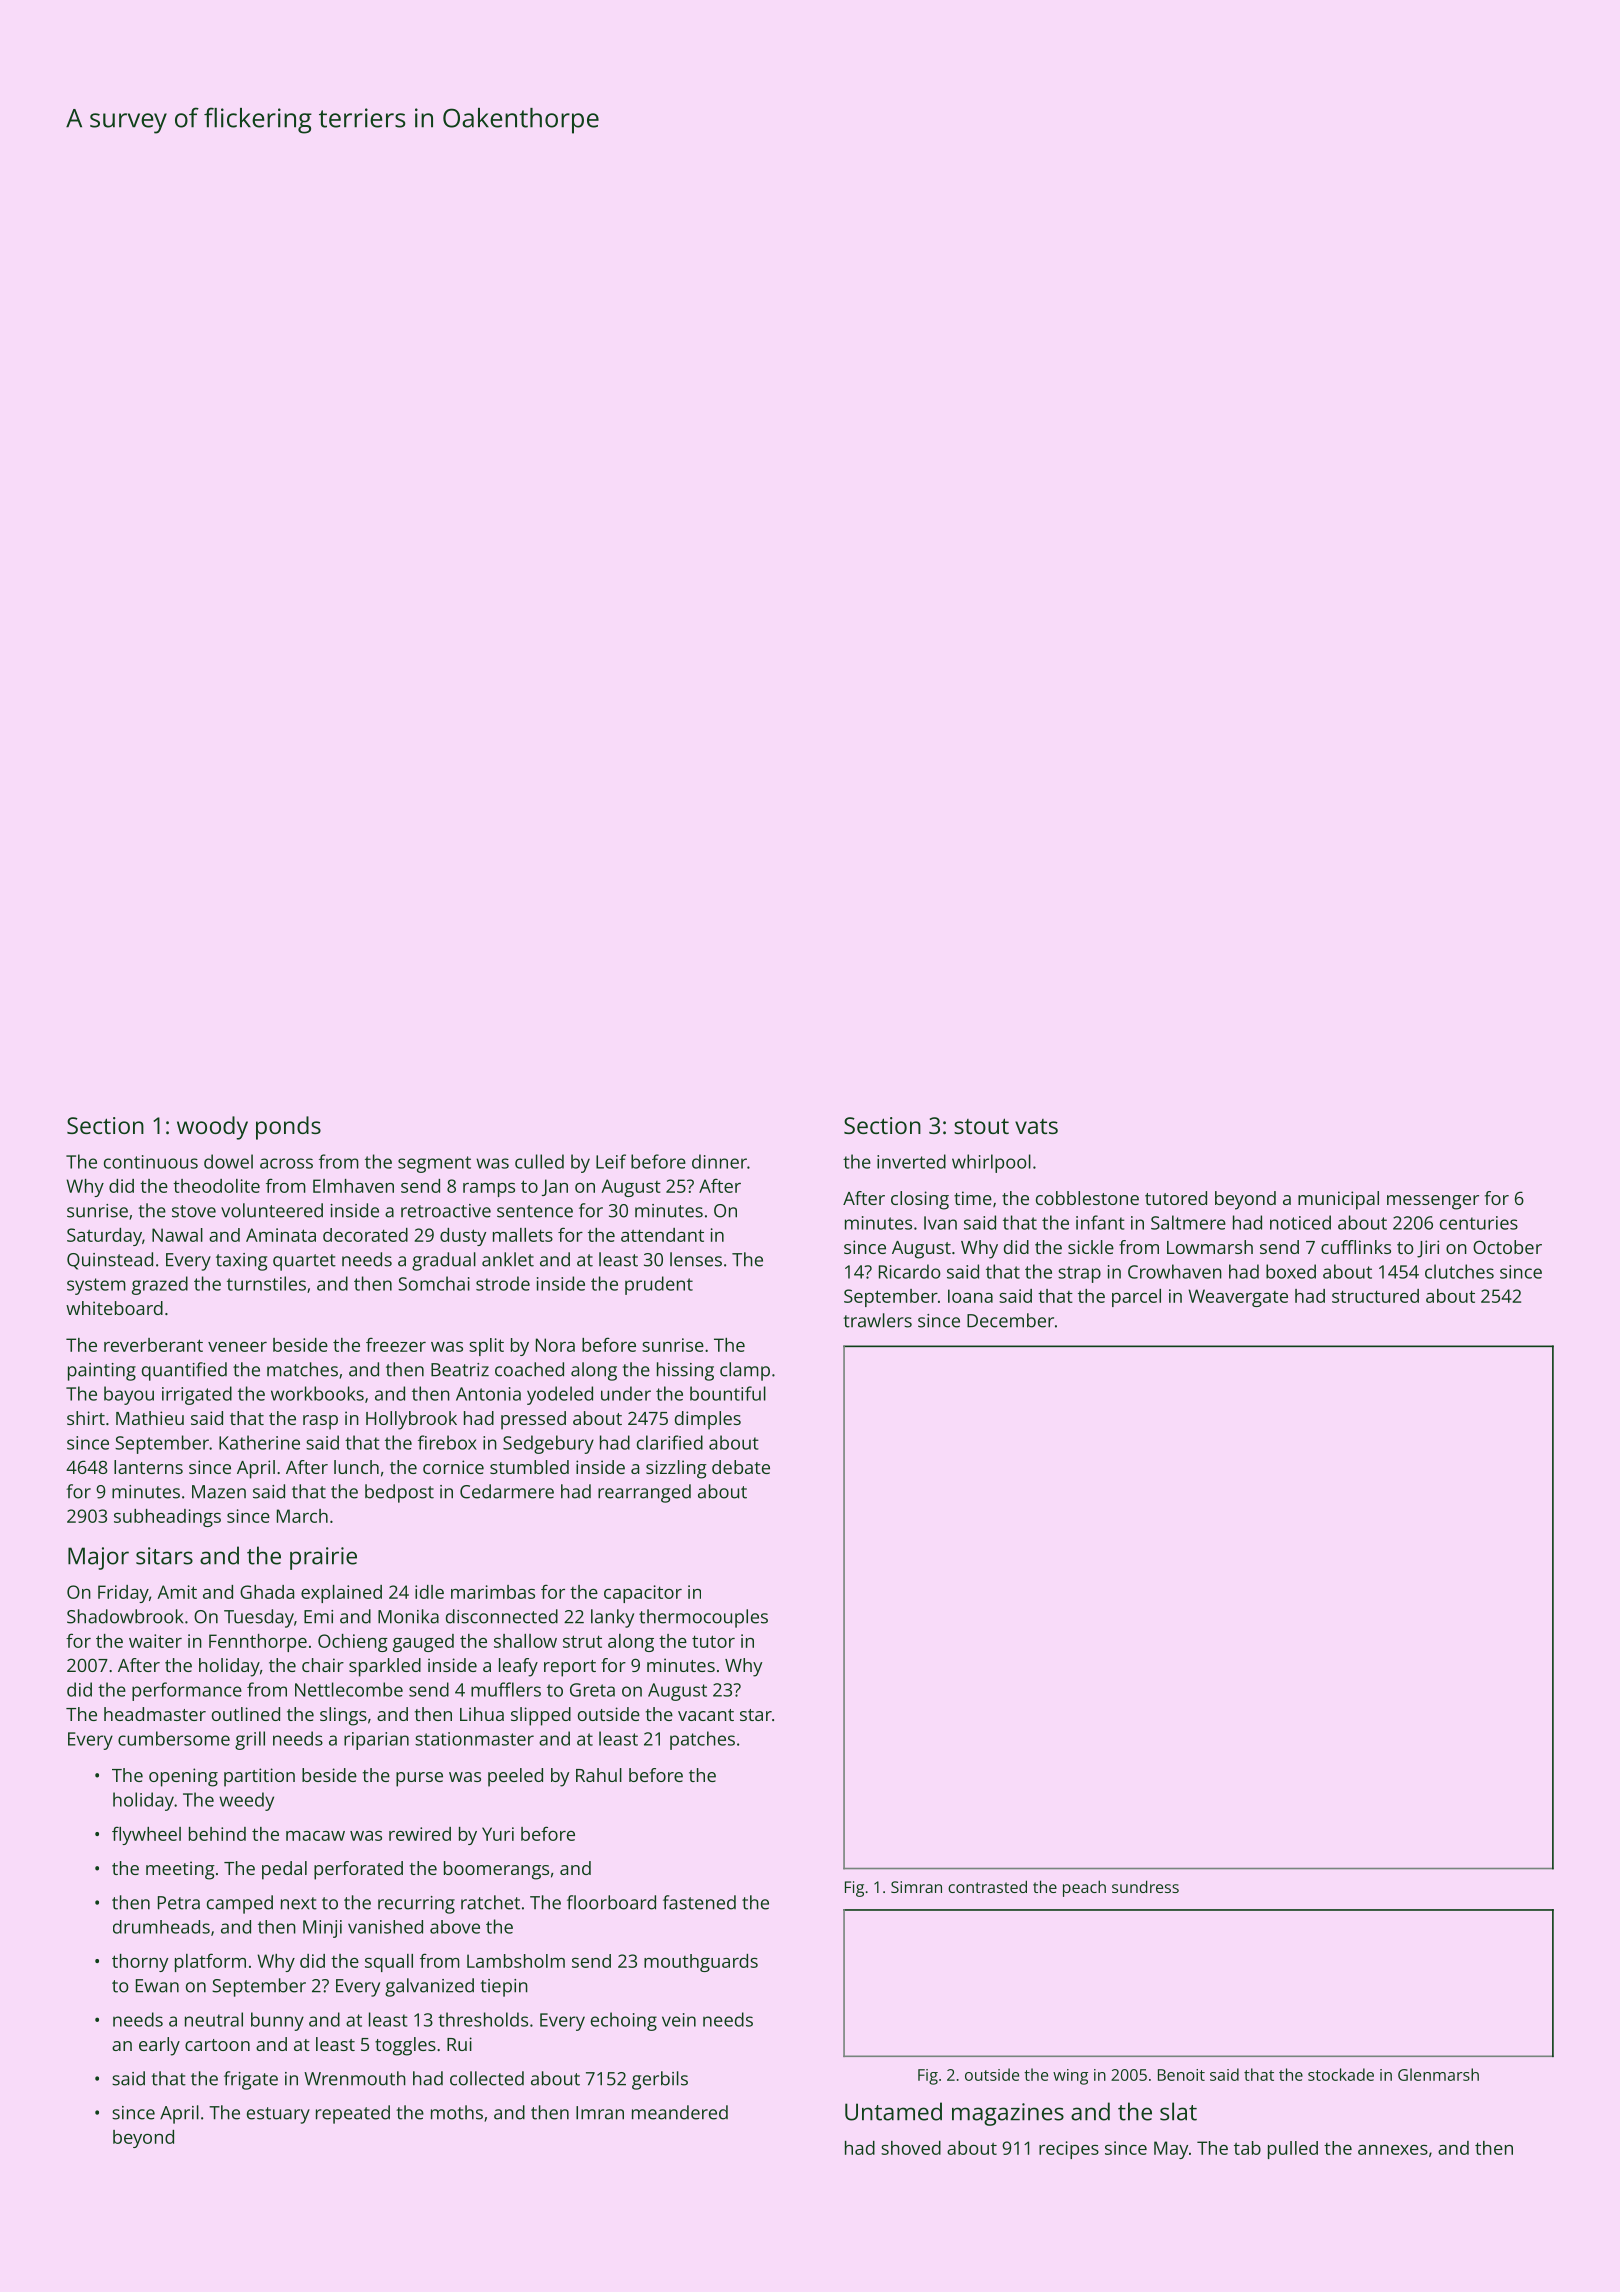  Describe the element at coordinates (1428, 1249) in the image. I see `Jiri` at that location.
